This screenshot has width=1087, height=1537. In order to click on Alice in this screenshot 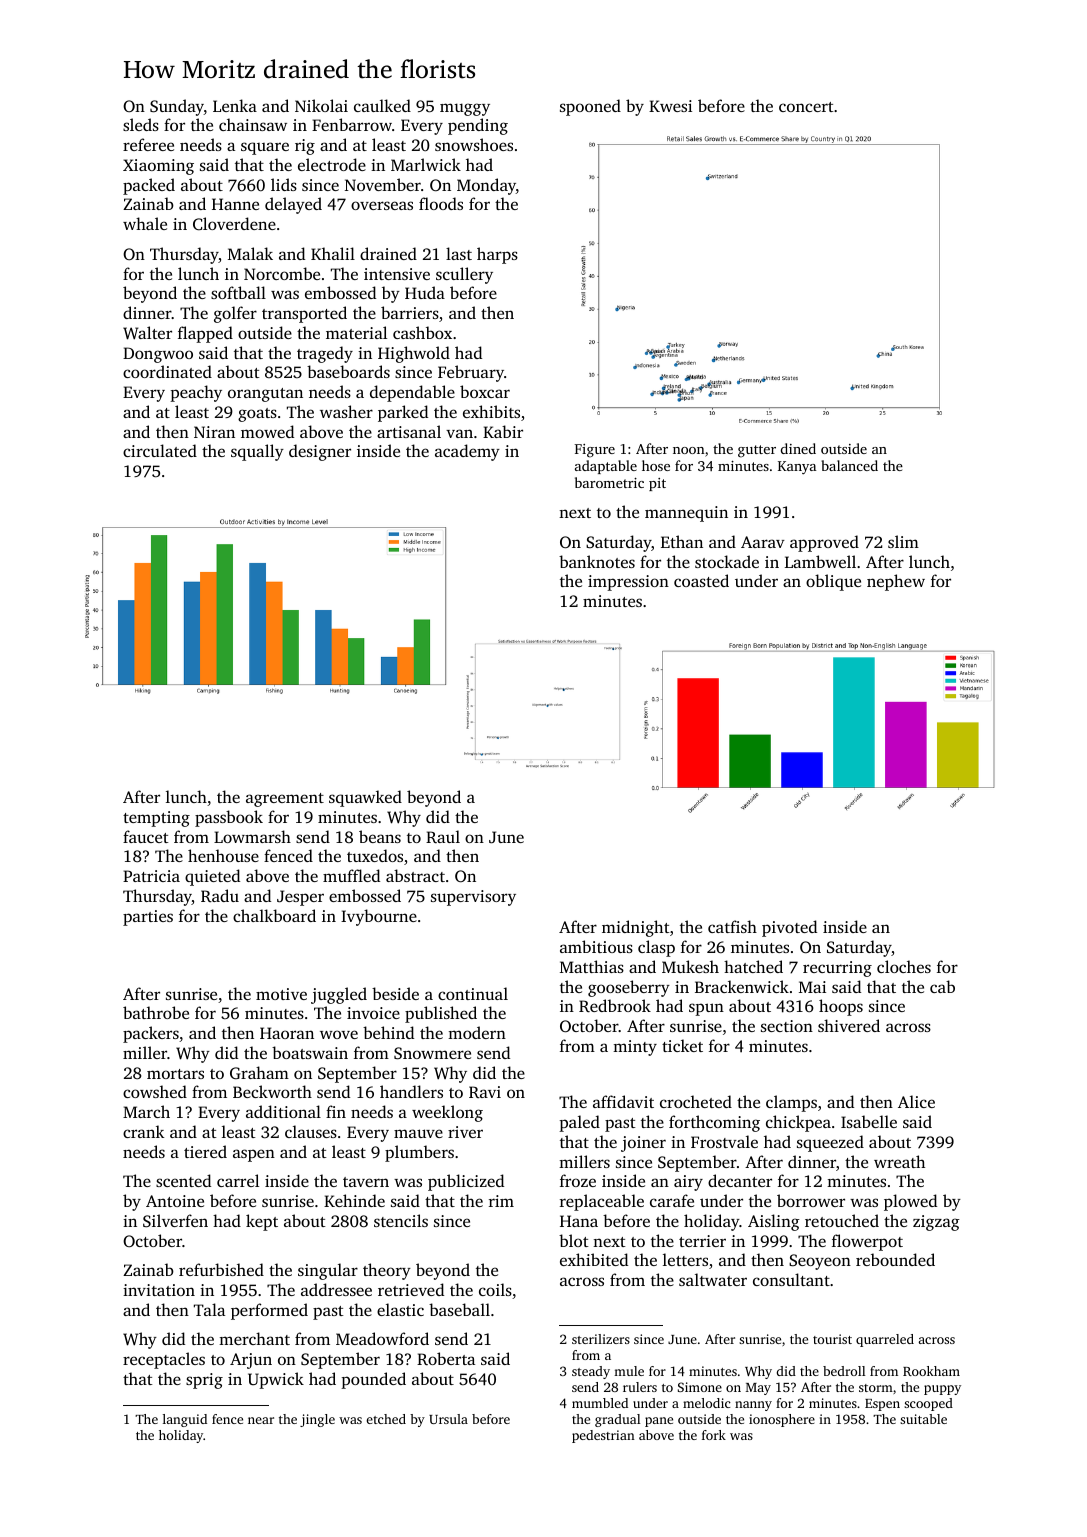, I will do `click(916, 1101)`.
